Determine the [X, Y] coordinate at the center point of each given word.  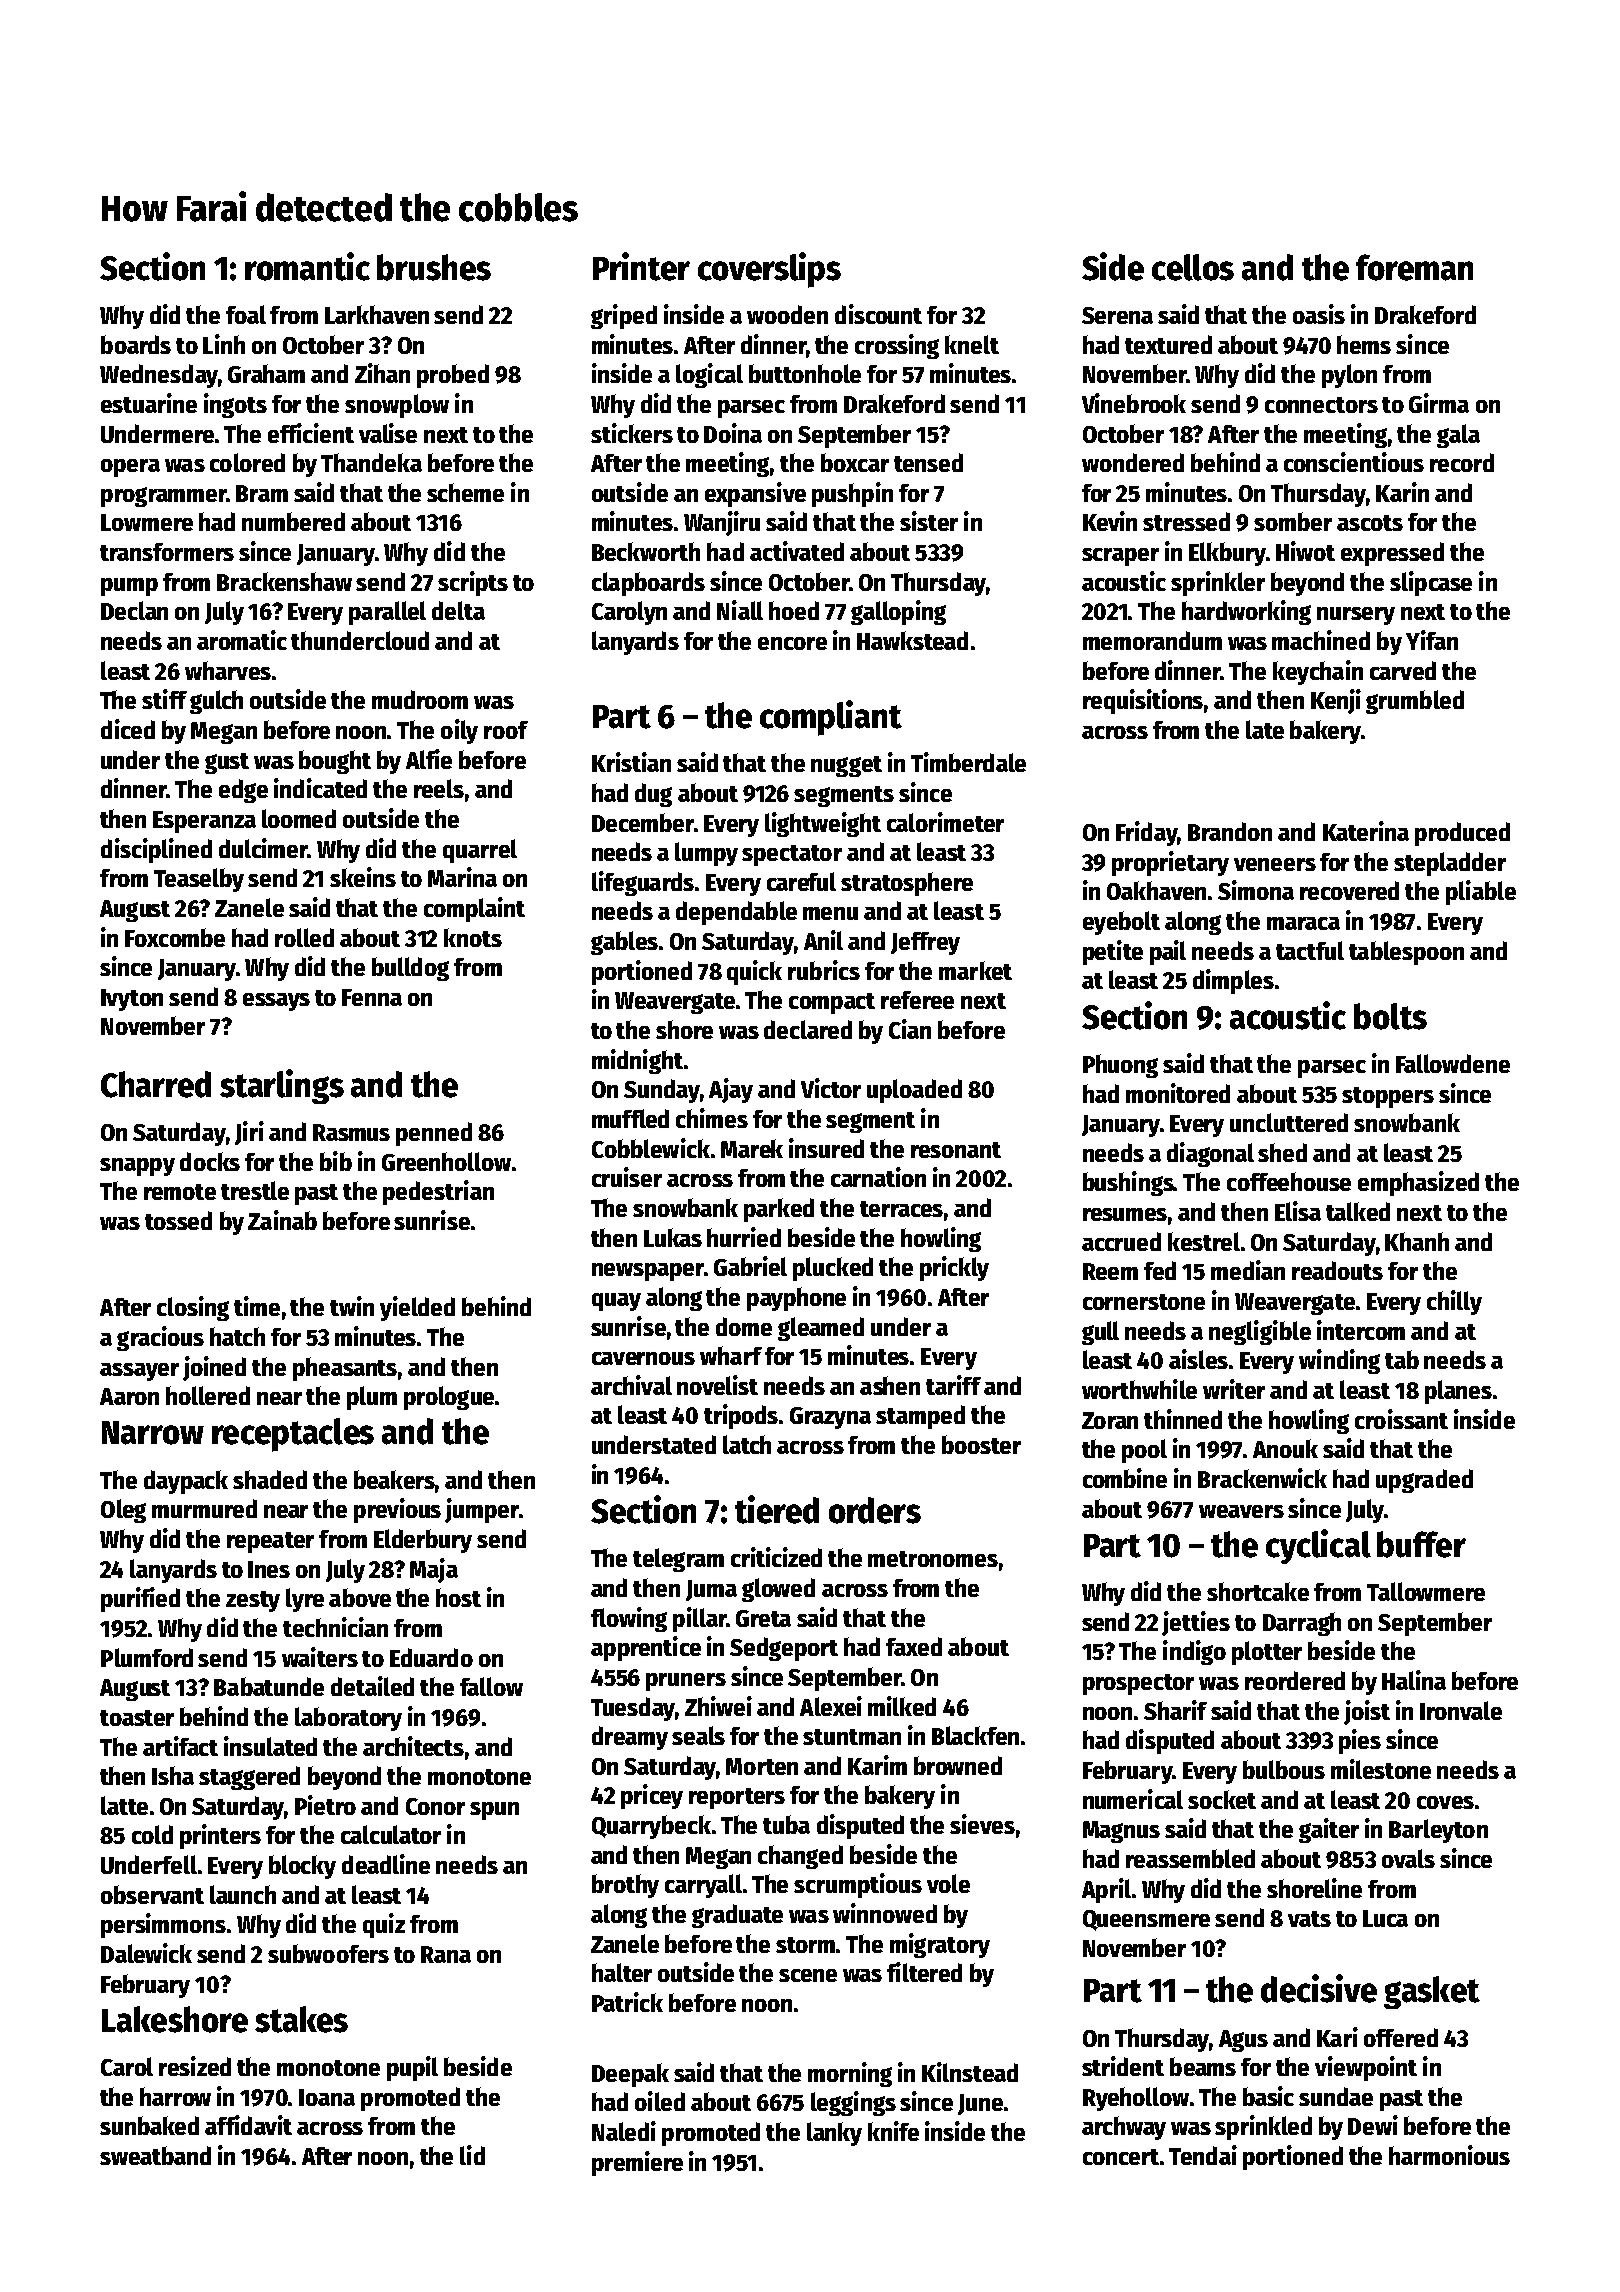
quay [616, 1302]
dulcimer [263, 848]
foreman [1414, 267]
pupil [412, 2068]
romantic [307, 266]
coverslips [769, 270]
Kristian [631, 762]
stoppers [1388, 1097]
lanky [834, 2134]
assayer [139, 1372]
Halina [1414, 1680]
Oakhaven [1156, 890]
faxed [914, 1646]
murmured [204, 1508]
